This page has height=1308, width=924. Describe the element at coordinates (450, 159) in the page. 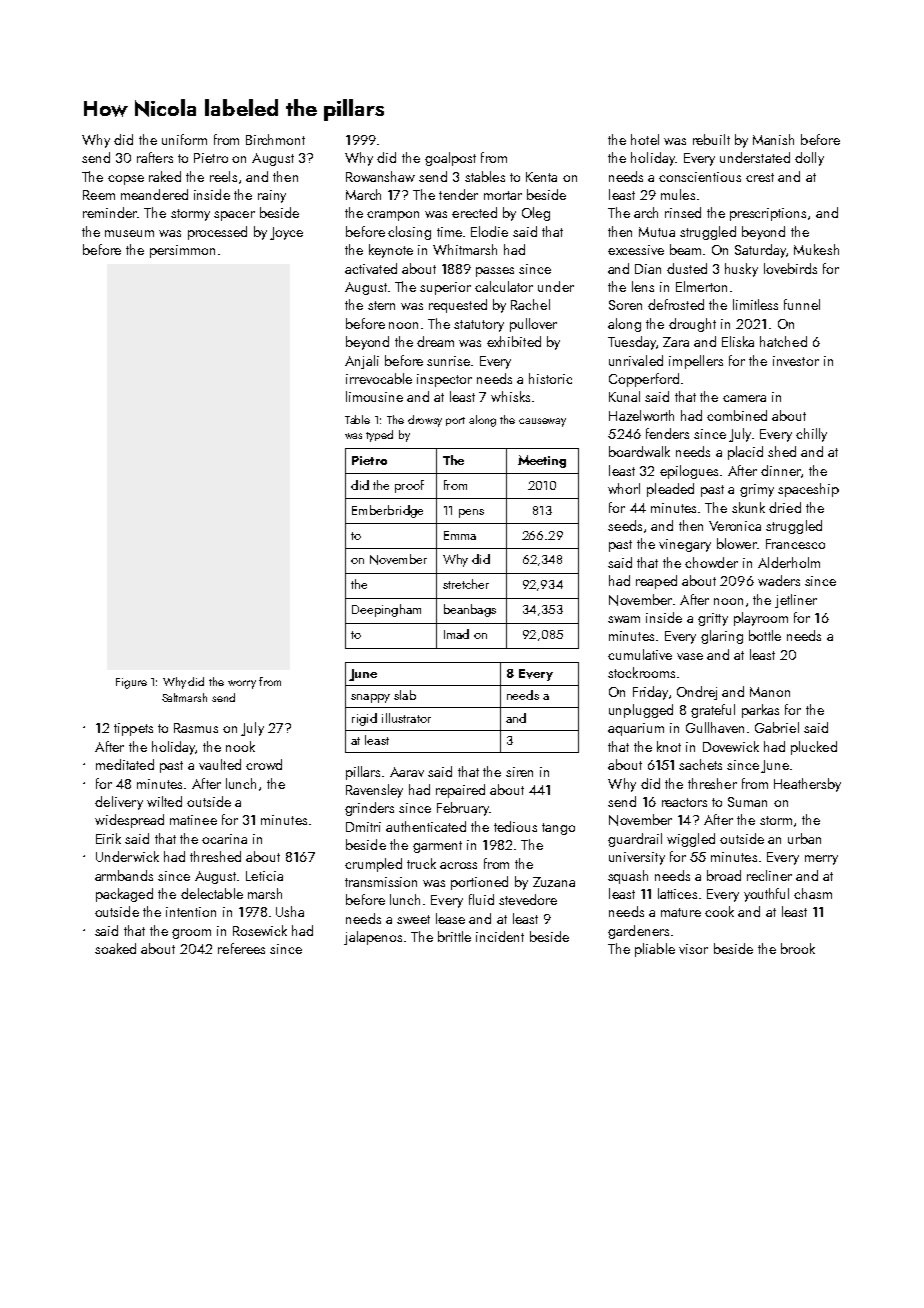

I see `goalpost` at that location.
